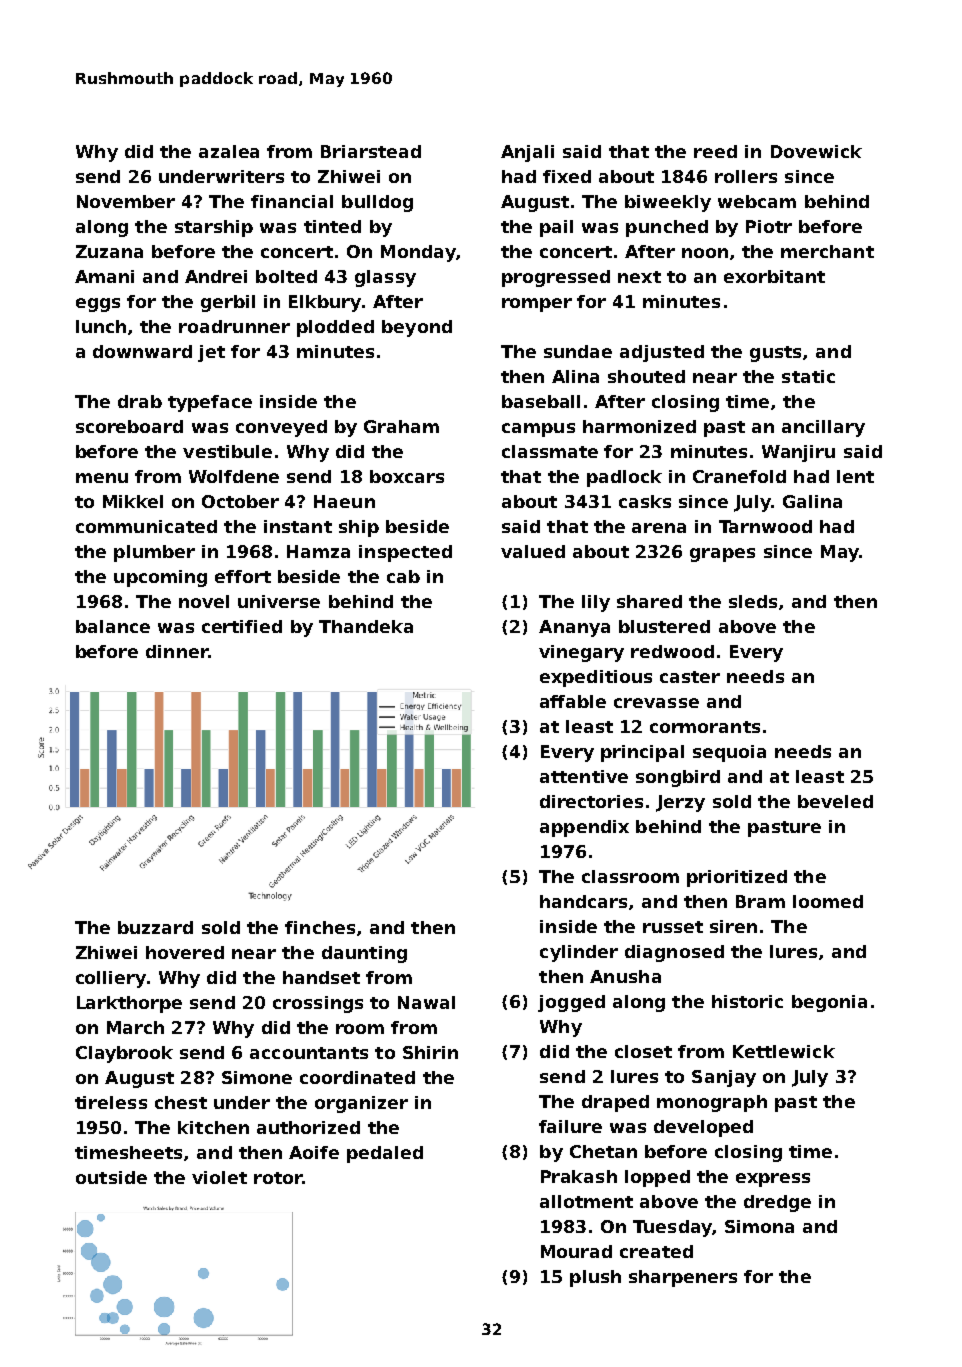  Describe the element at coordinates (571, 1003) in the screenshot. I see `jogged` at that location.
